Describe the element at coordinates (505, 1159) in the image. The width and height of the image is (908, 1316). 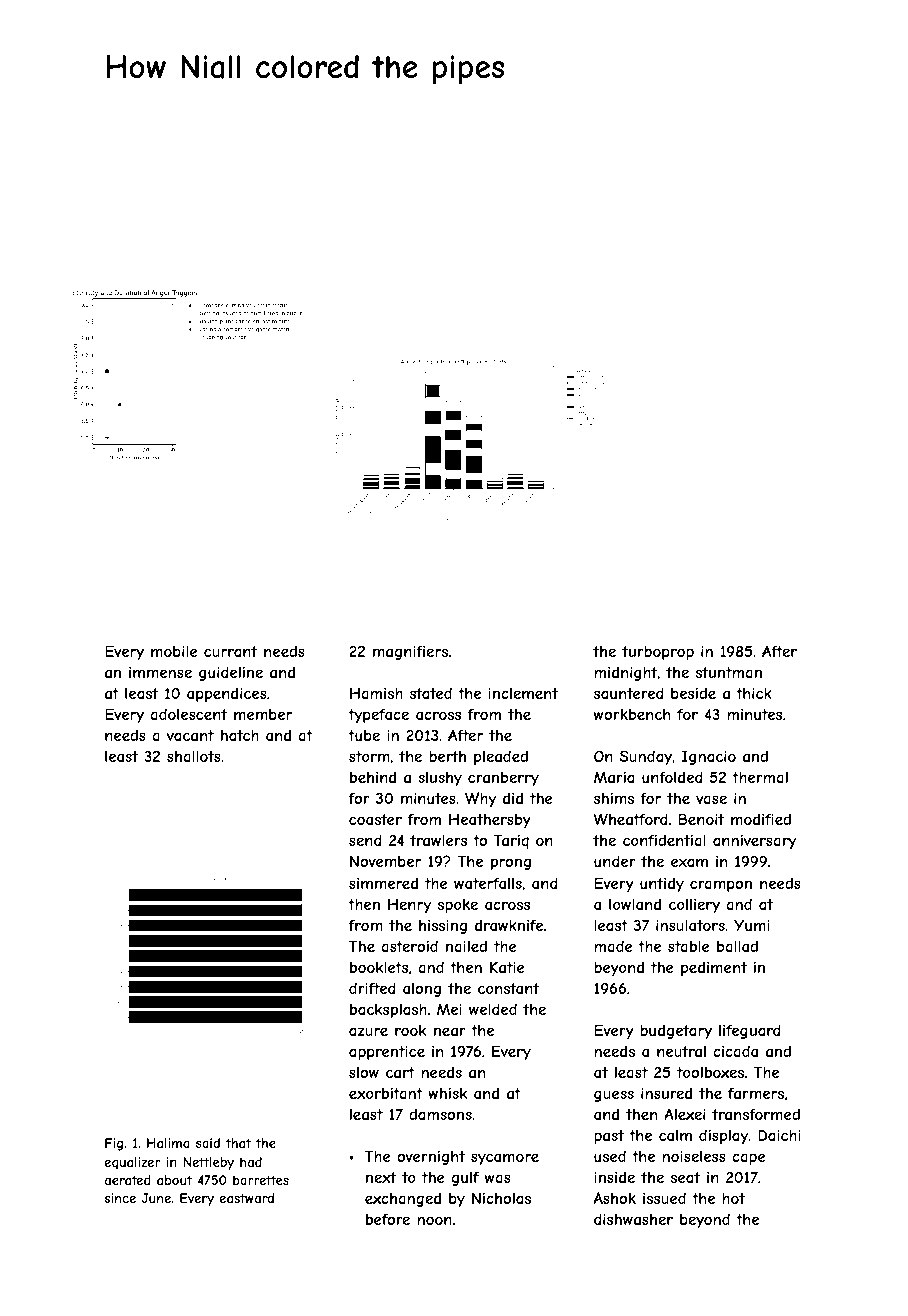
I see `sycamore` at that location.
